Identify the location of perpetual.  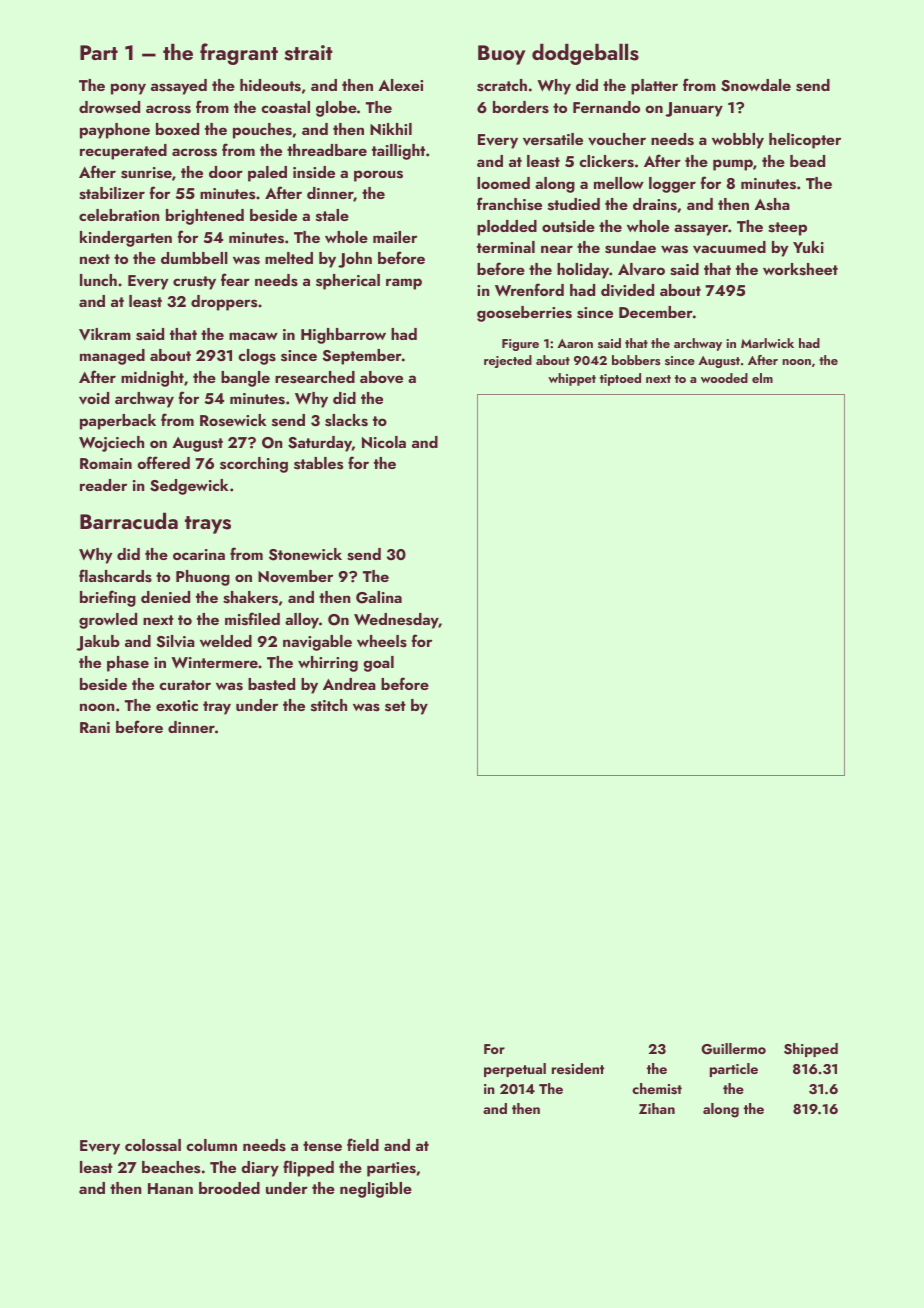
(515, 1070).
